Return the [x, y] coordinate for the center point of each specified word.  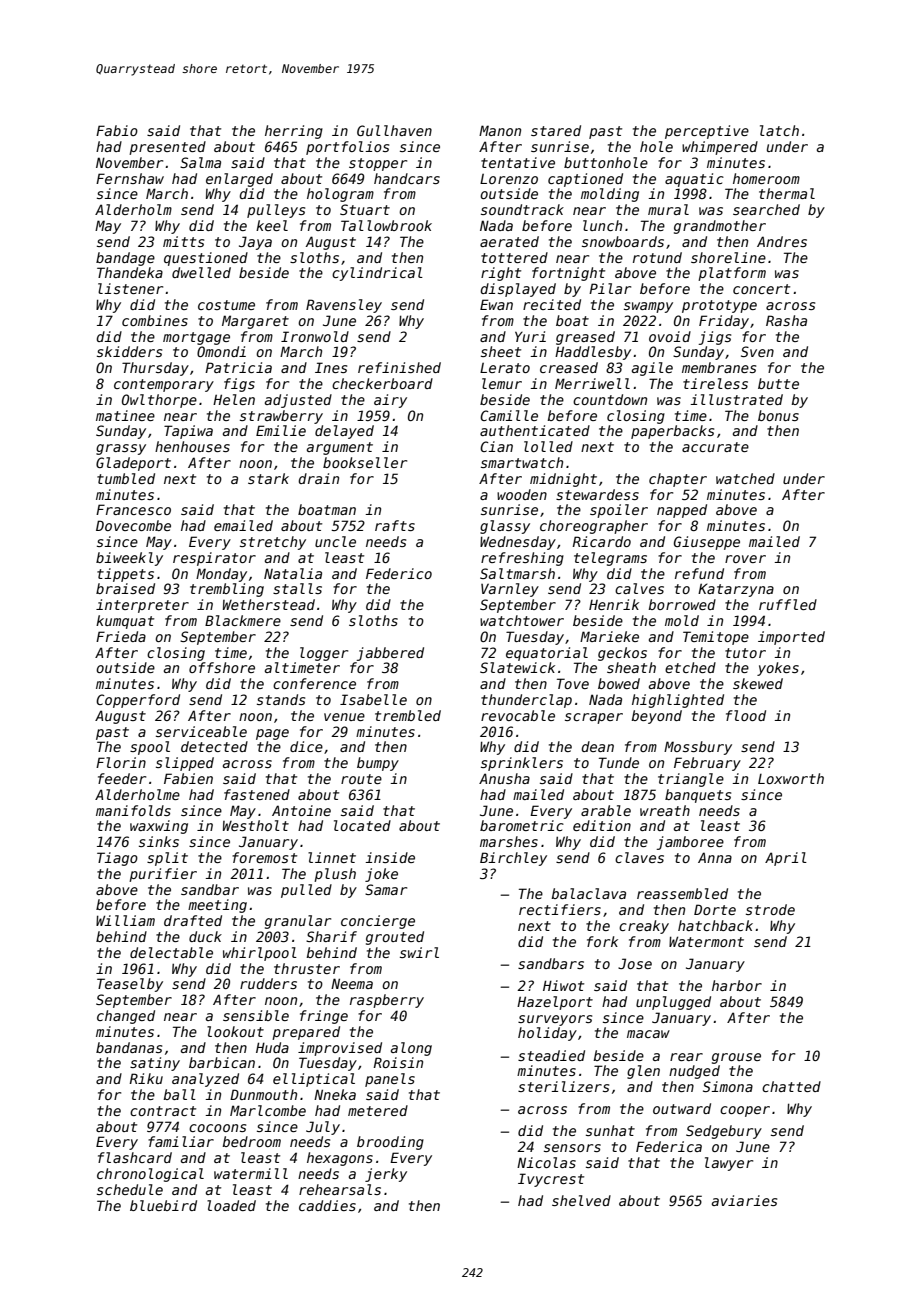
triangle [691, 780]
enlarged [239, 180]
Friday [724, 322]
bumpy [378, 764]
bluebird [163, 1205]
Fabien [188, 778]
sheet [501, 351]
